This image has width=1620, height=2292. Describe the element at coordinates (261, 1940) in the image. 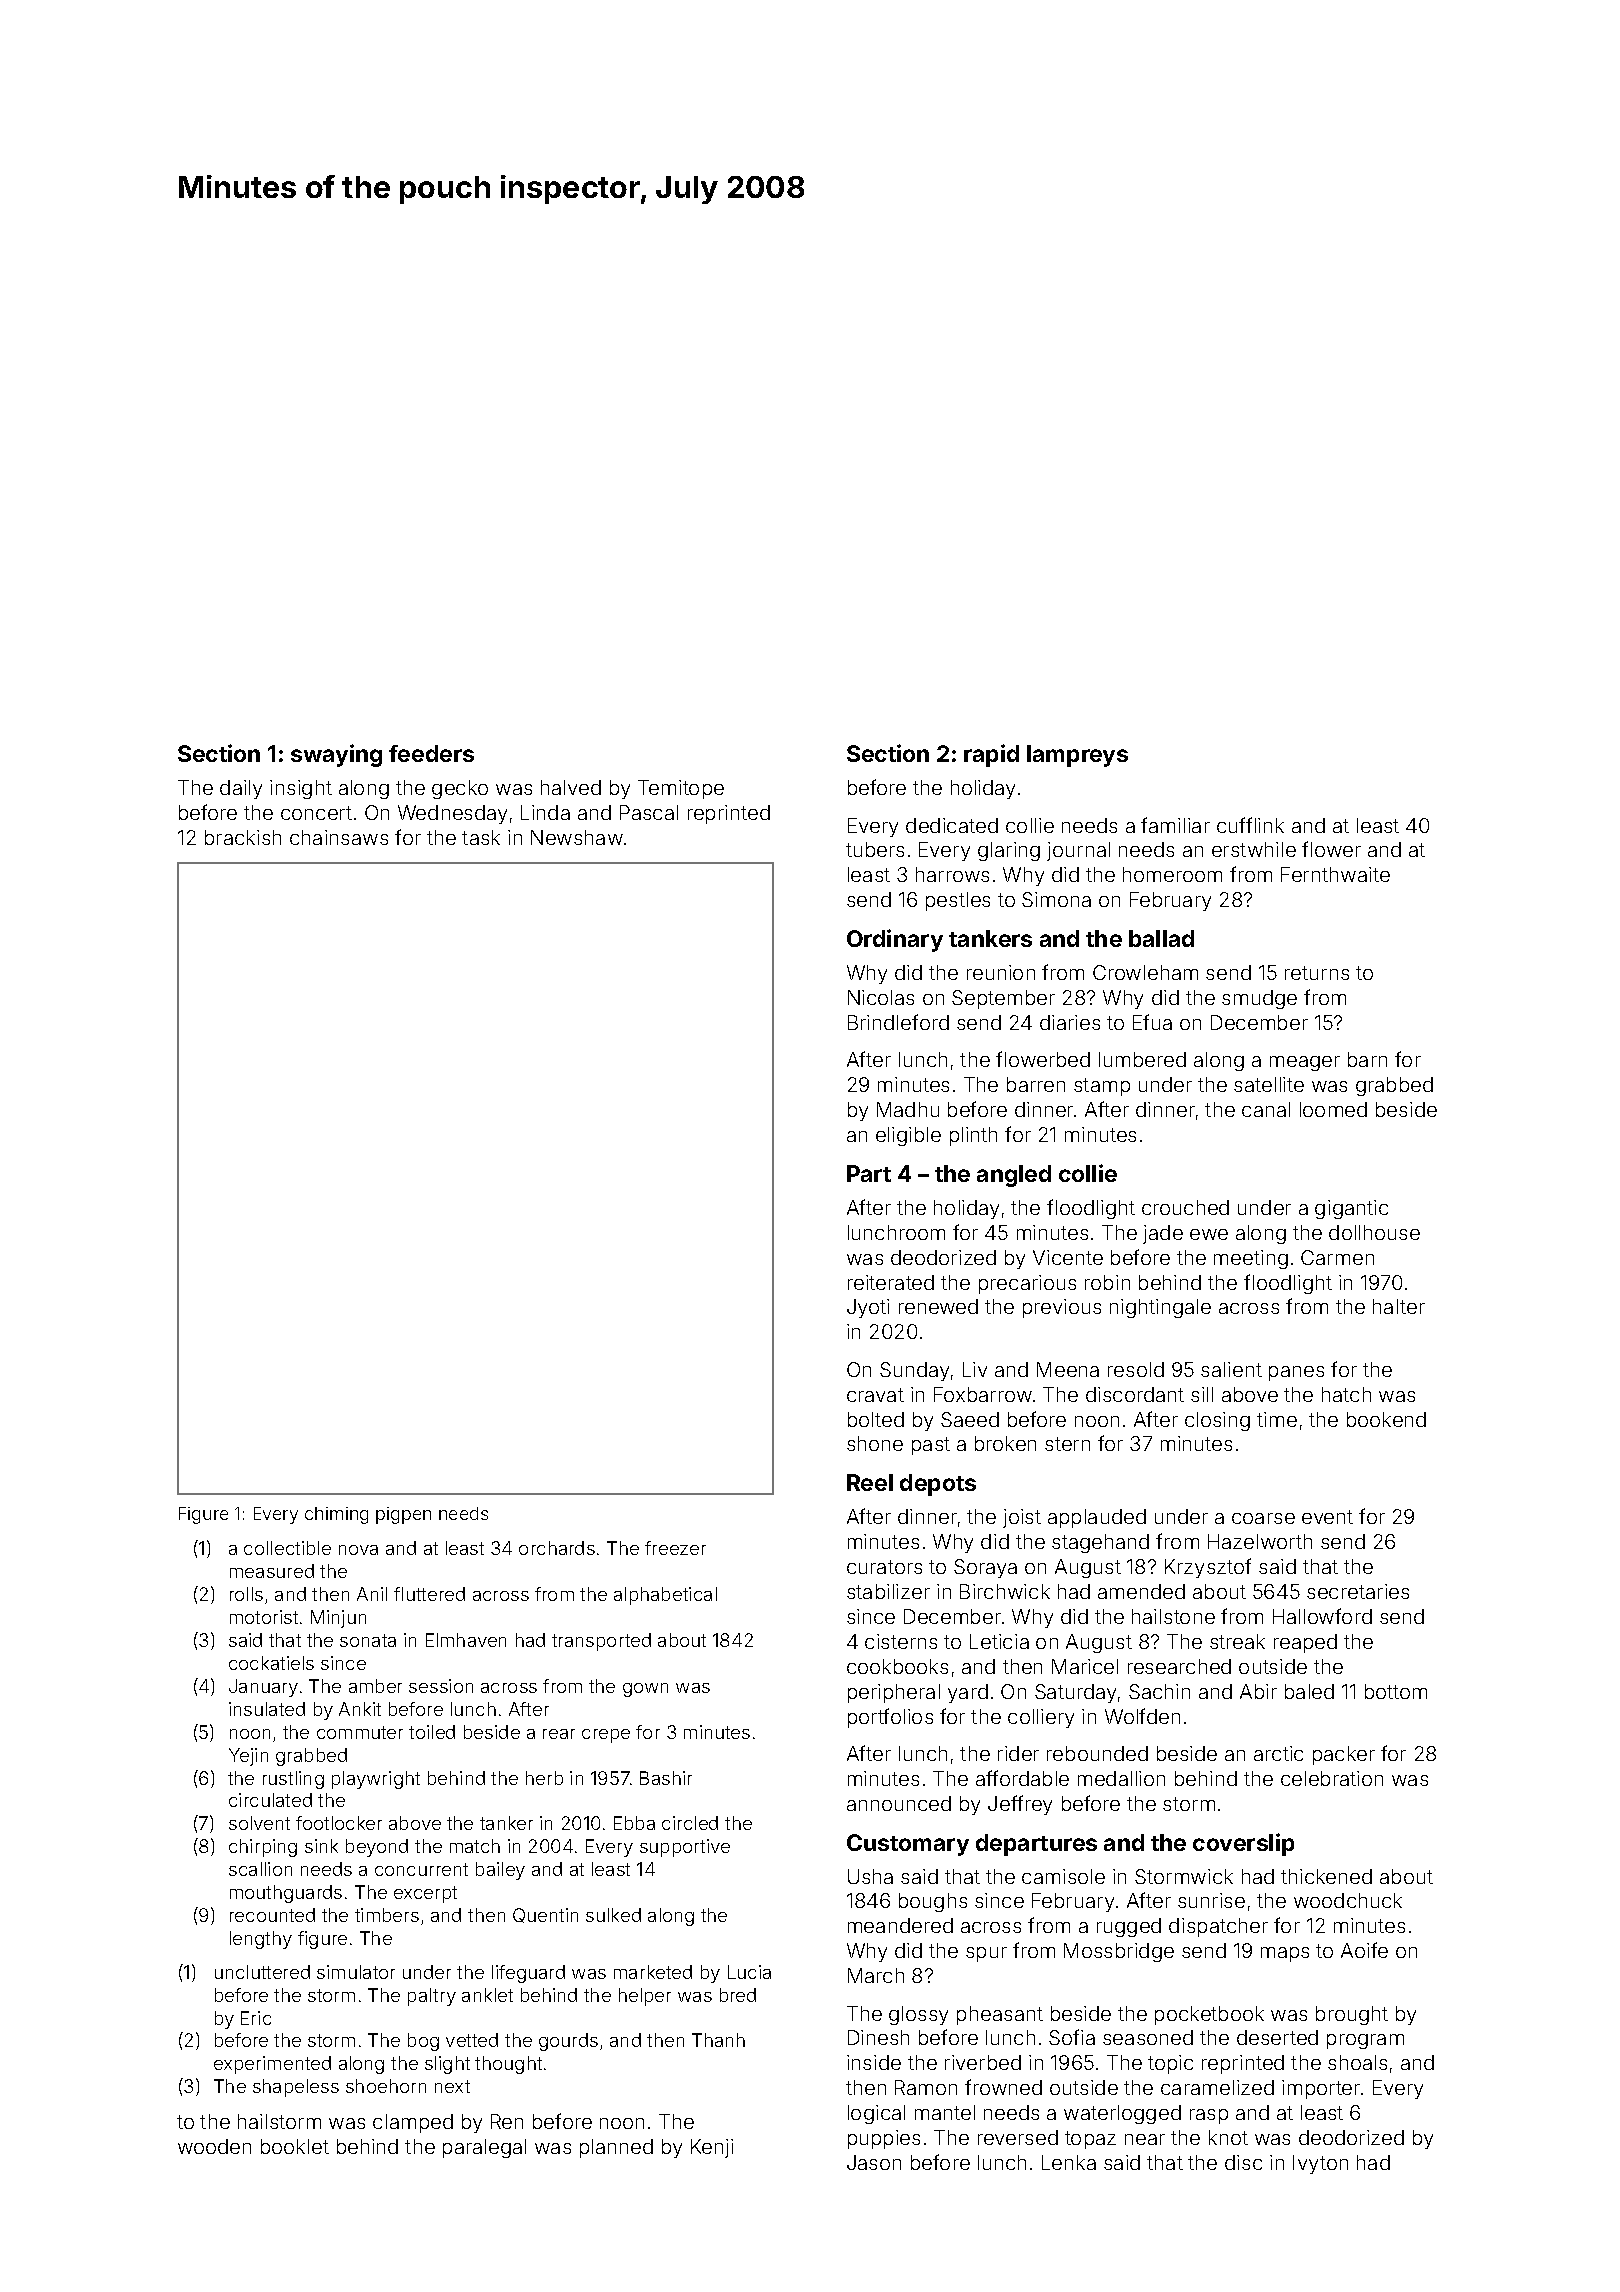

I see `lengthy` at that location.
